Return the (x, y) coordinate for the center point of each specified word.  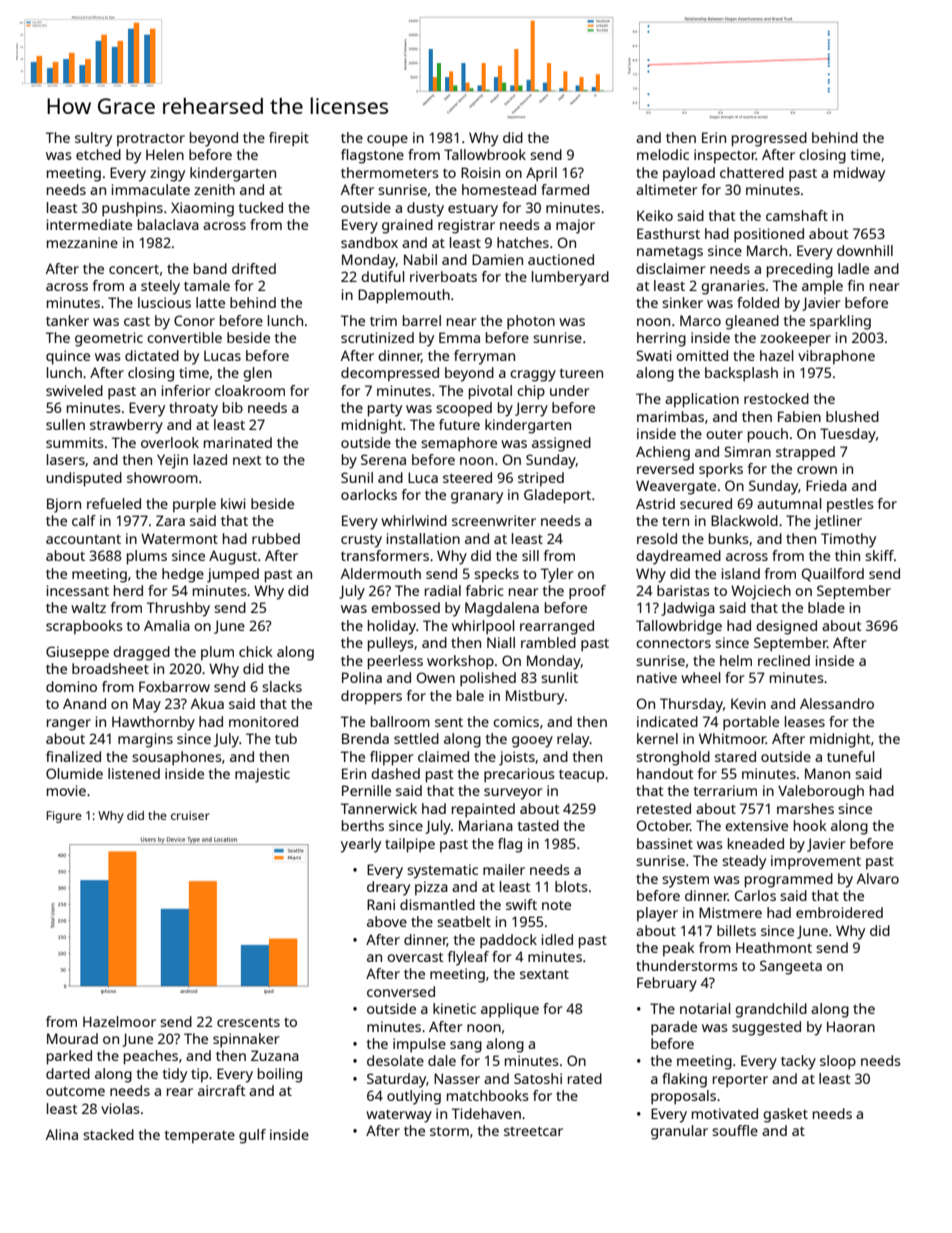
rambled (548, 642)
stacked (108, 1134)
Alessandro (837, 703)
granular (679, 1132)
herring (661, 339)
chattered (752, 172)
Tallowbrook (485, 154)
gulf (252, 1136)
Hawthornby (153, 723)
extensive (756, 825)
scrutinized (377, 337)
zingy (167, 174)
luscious (164, 302)
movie (66, 790)
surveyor (513, 794)
